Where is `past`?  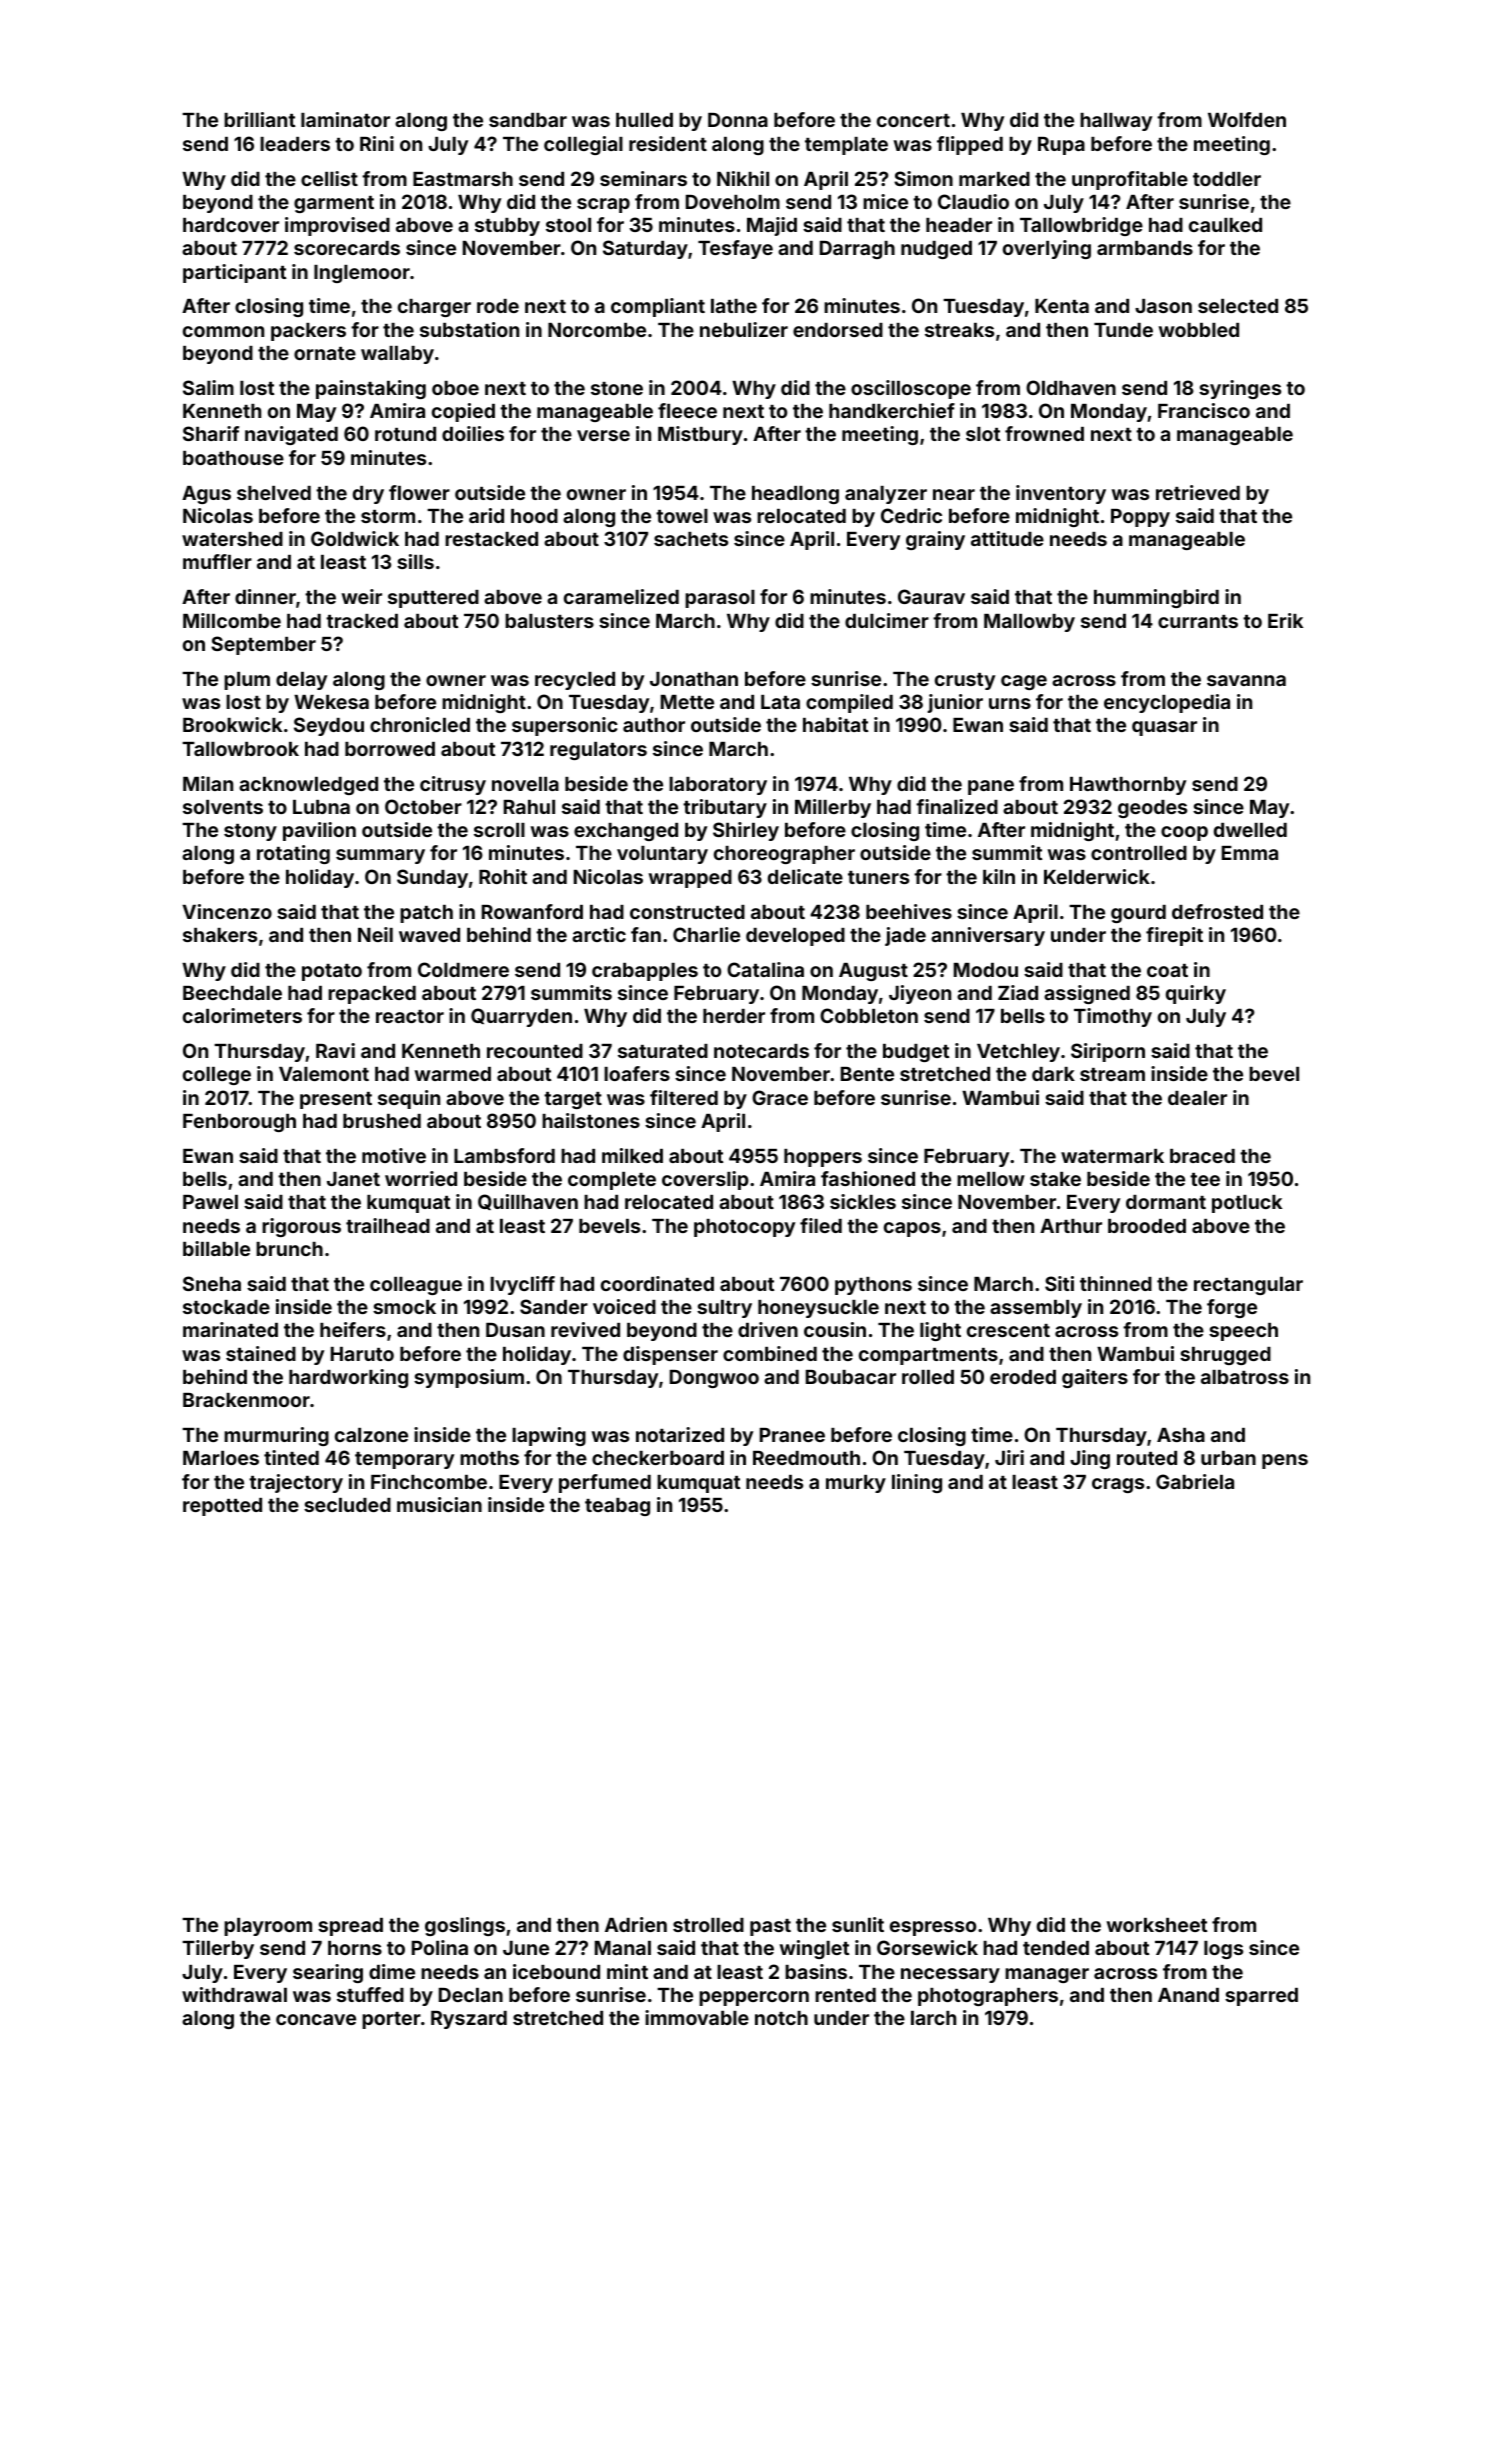 past is located at coordinates (770, 1927).
